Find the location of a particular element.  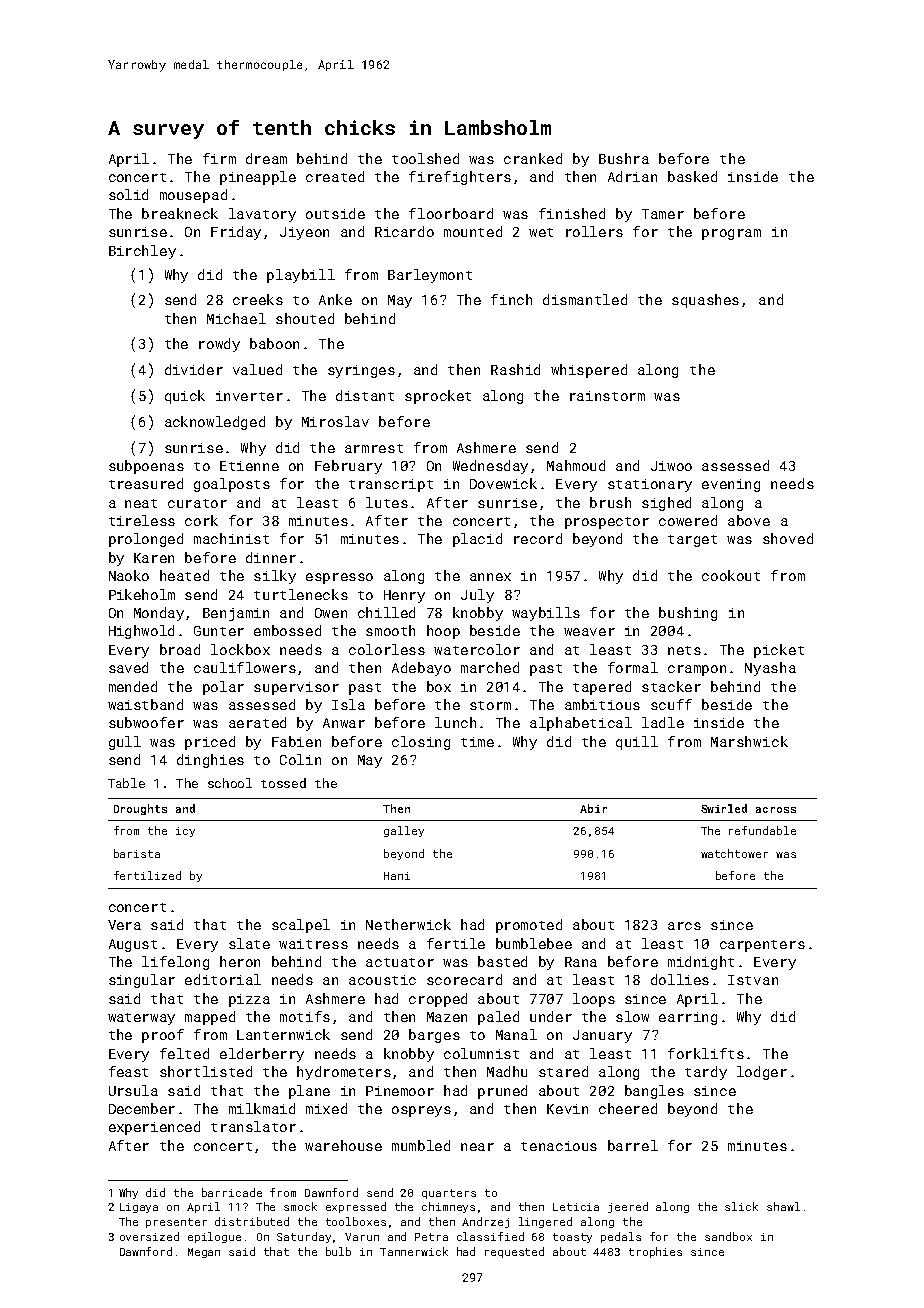

columnist is located at coordinates (481, 1053).
